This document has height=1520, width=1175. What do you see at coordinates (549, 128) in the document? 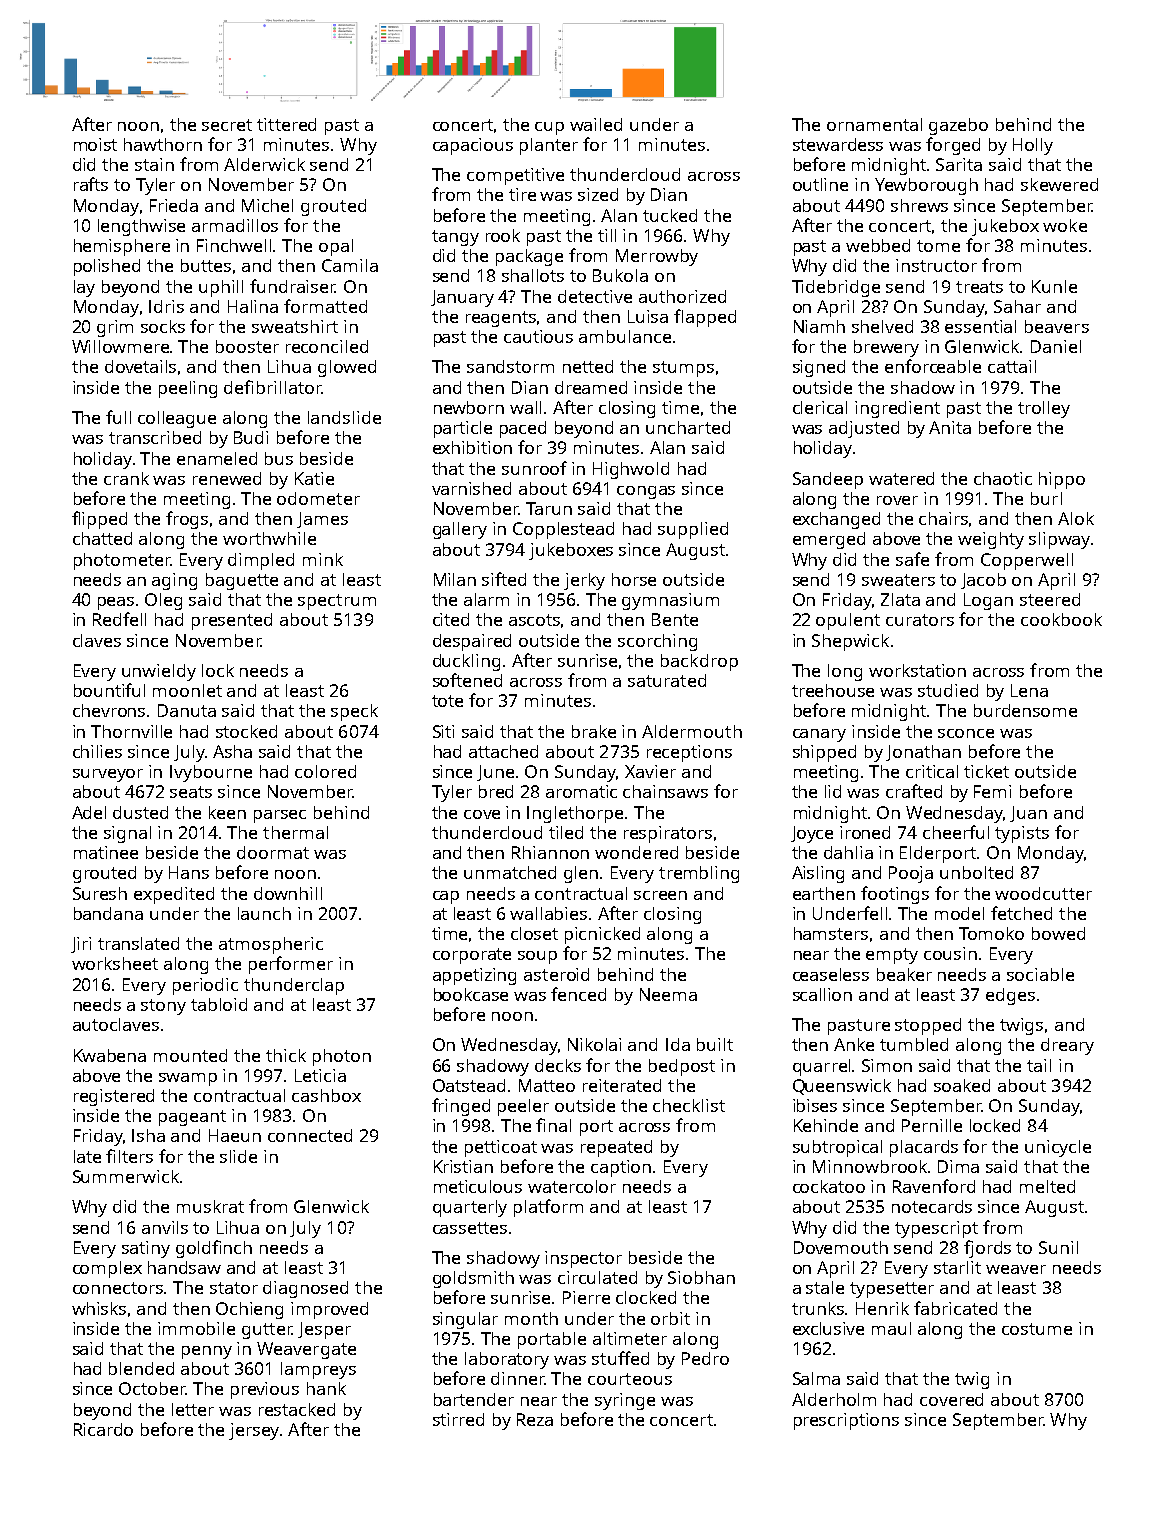
I see `cup` at bounding box center [549, 128].
